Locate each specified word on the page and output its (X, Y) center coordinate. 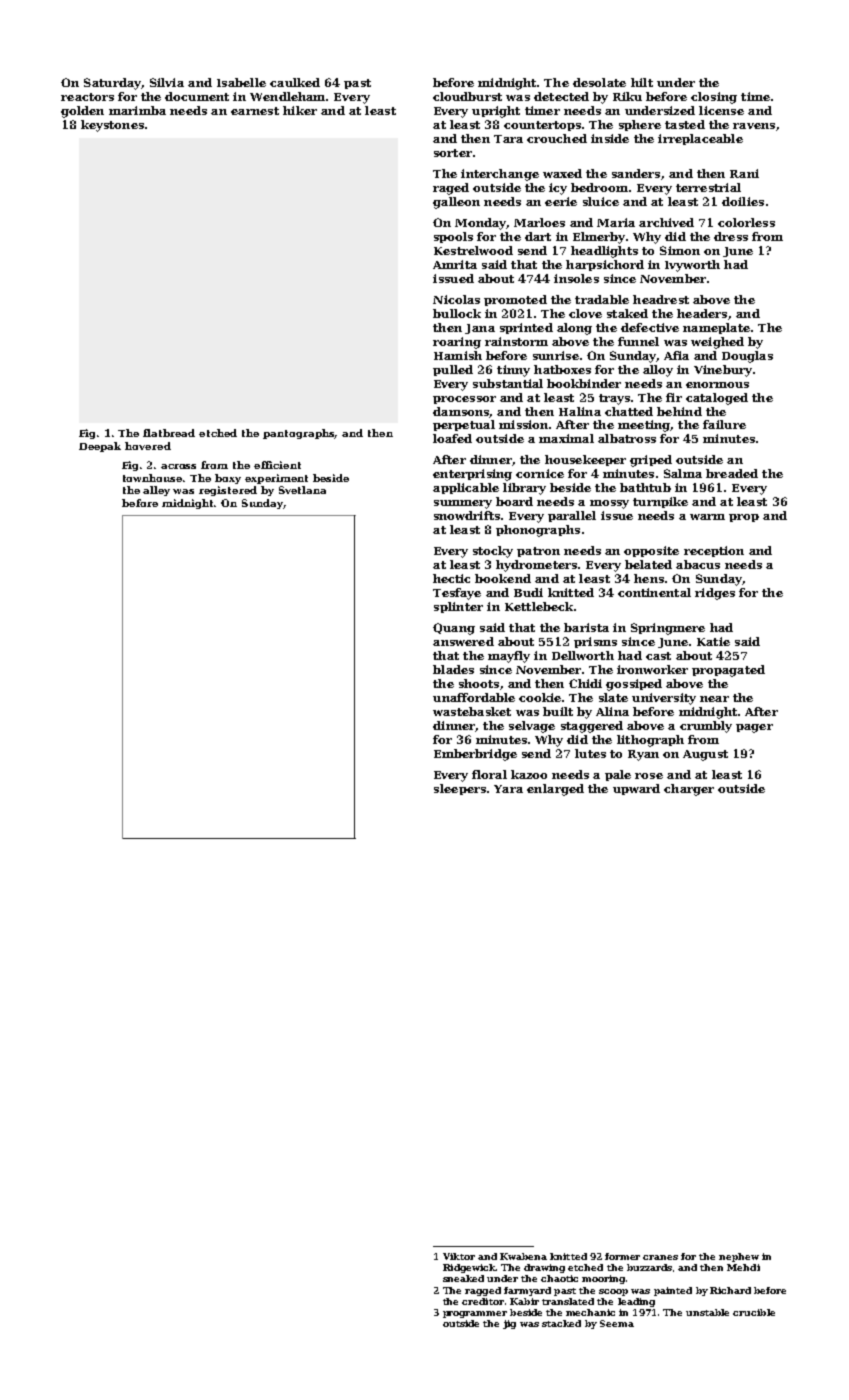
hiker (300, 110)
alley (156, 491)
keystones (112, 126)
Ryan (643, 755)
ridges (715, 594)
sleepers (460, 789)
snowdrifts (467, 515)
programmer (475, 1314)
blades (453, 669)
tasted (685, 124)
